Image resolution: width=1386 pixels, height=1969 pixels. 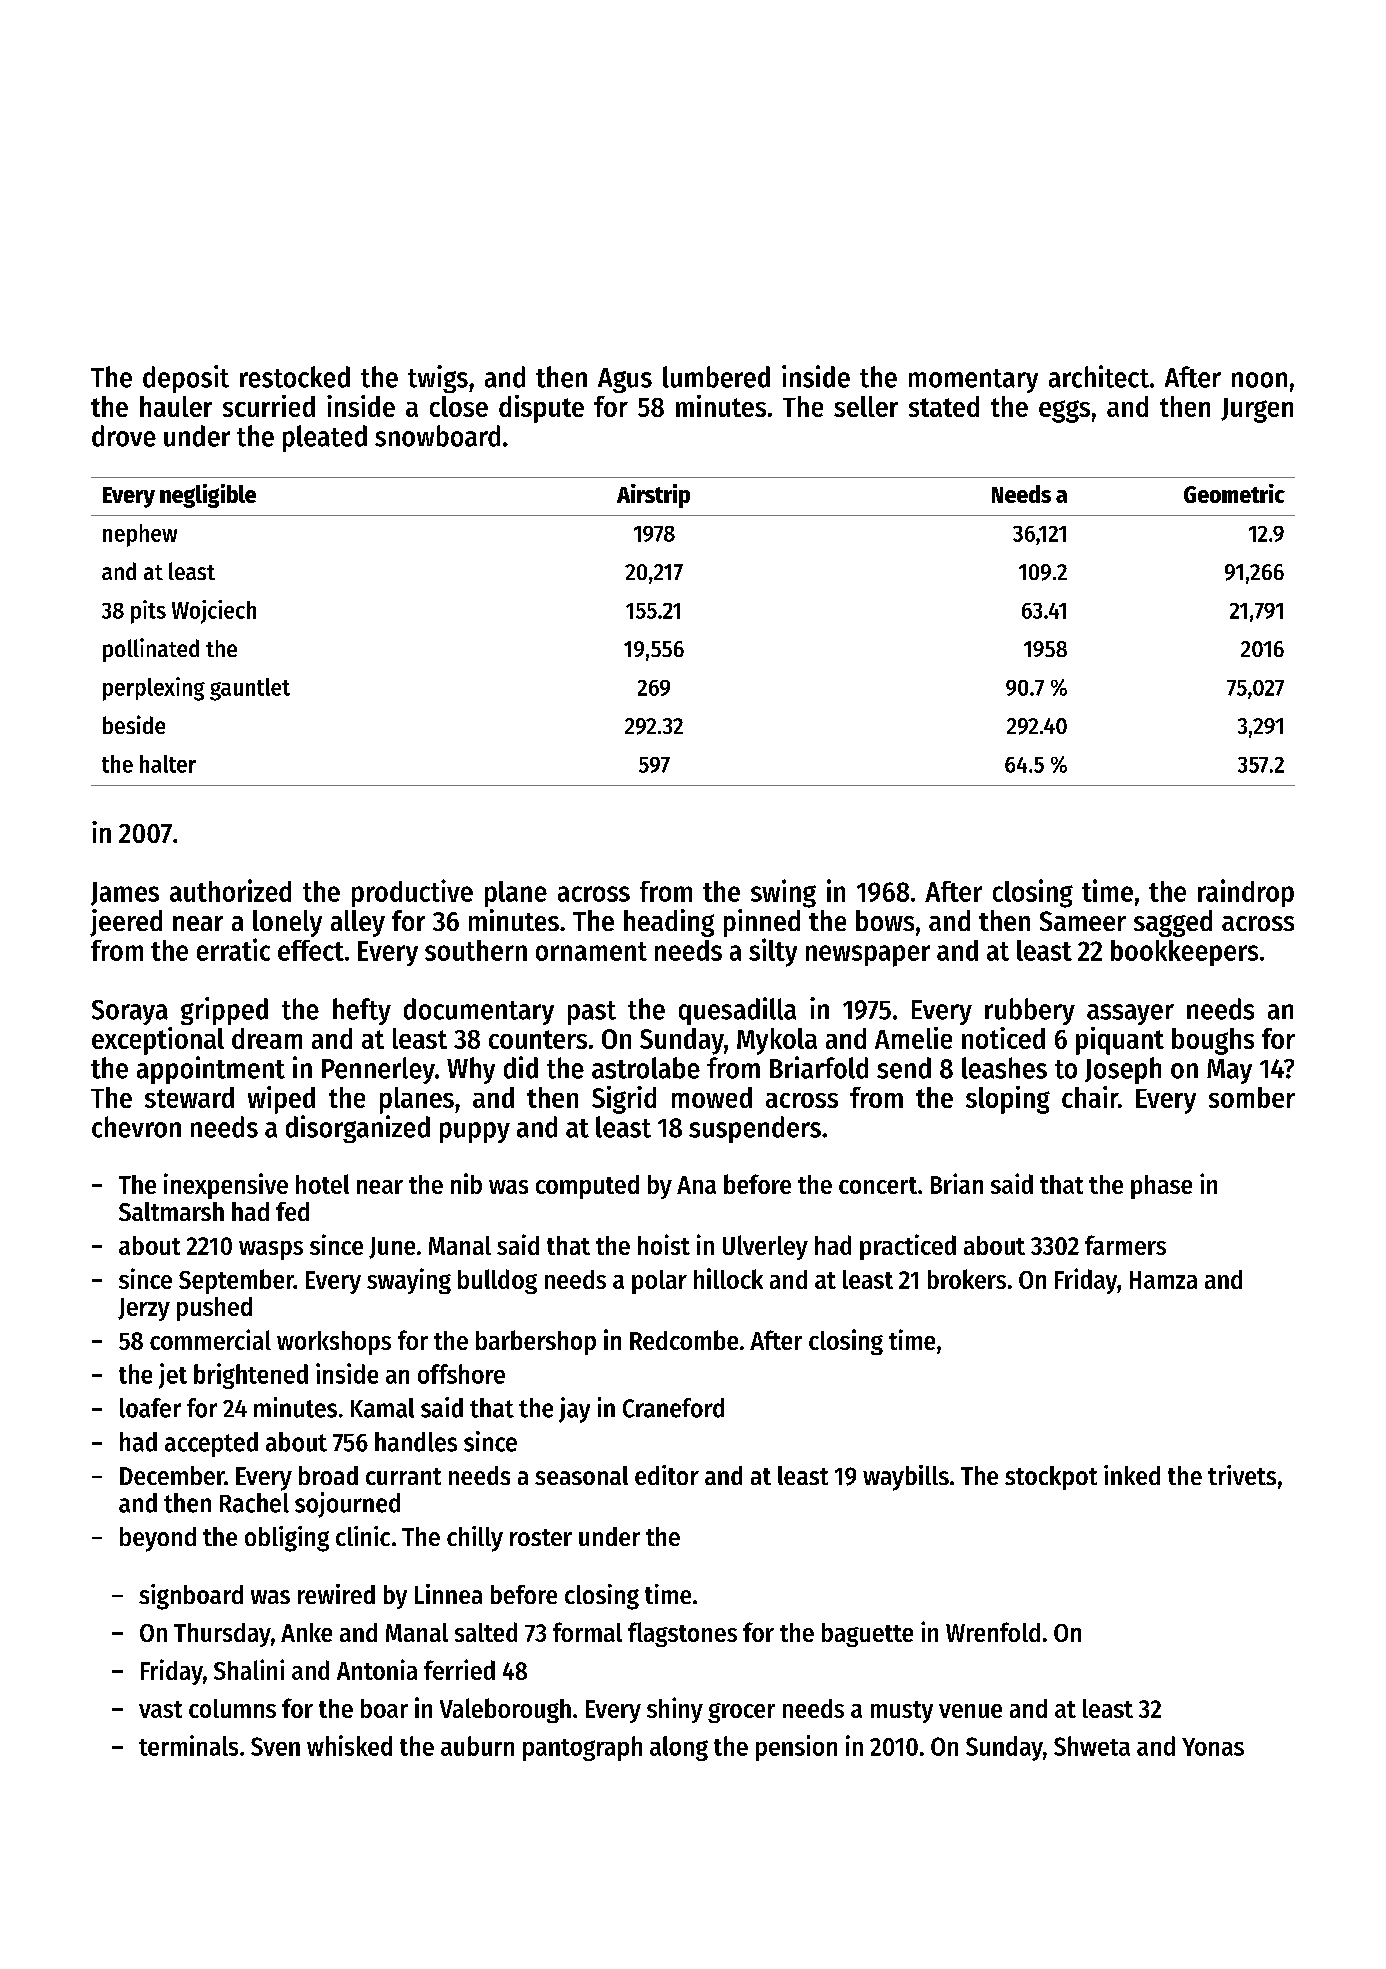 What do you see at coordinates (188, 1745) in the screenshot?
I see `terminals` at bounding box center [188, 1745].
